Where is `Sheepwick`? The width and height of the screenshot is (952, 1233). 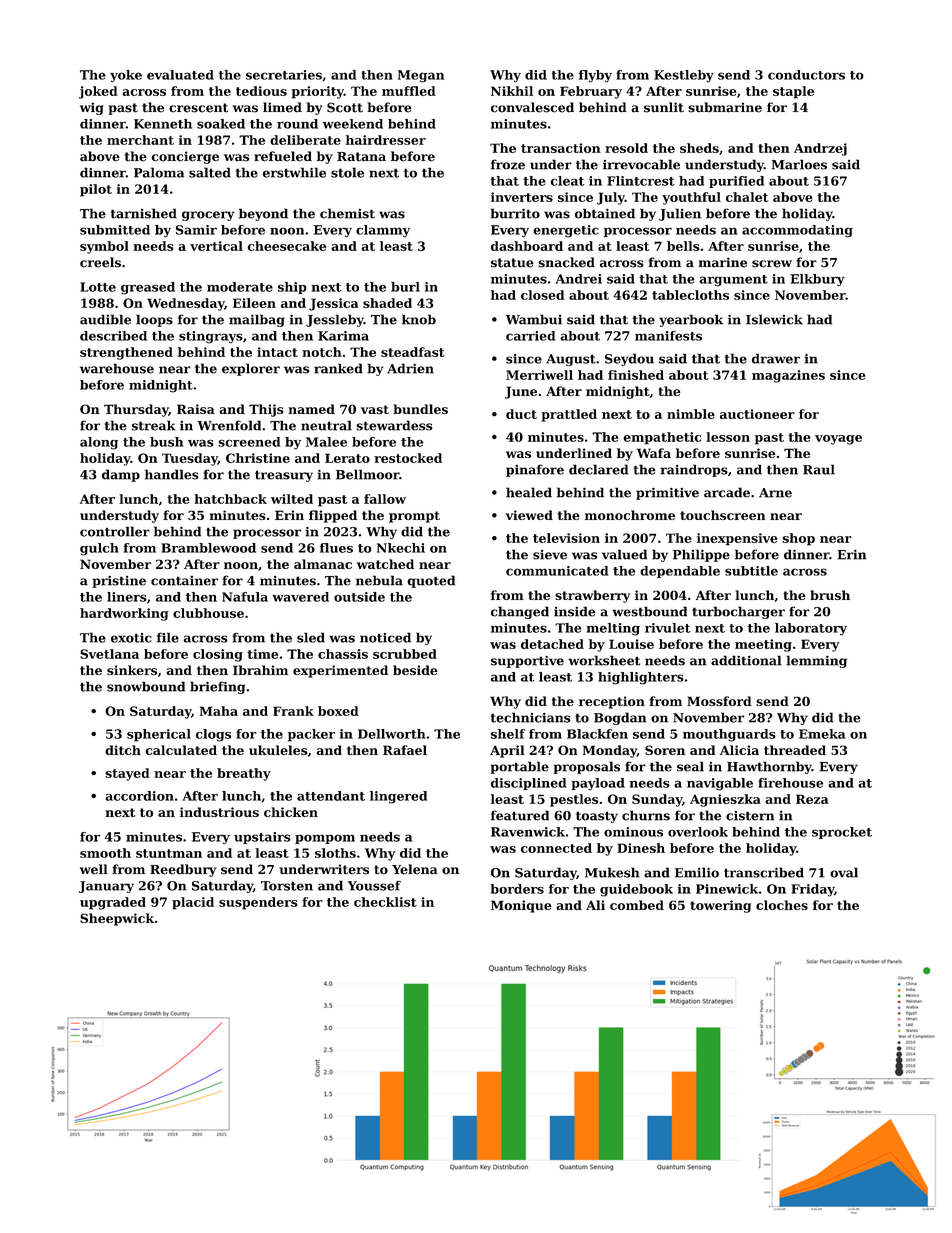 Sheepwick is located at coordinates (117, 919).
